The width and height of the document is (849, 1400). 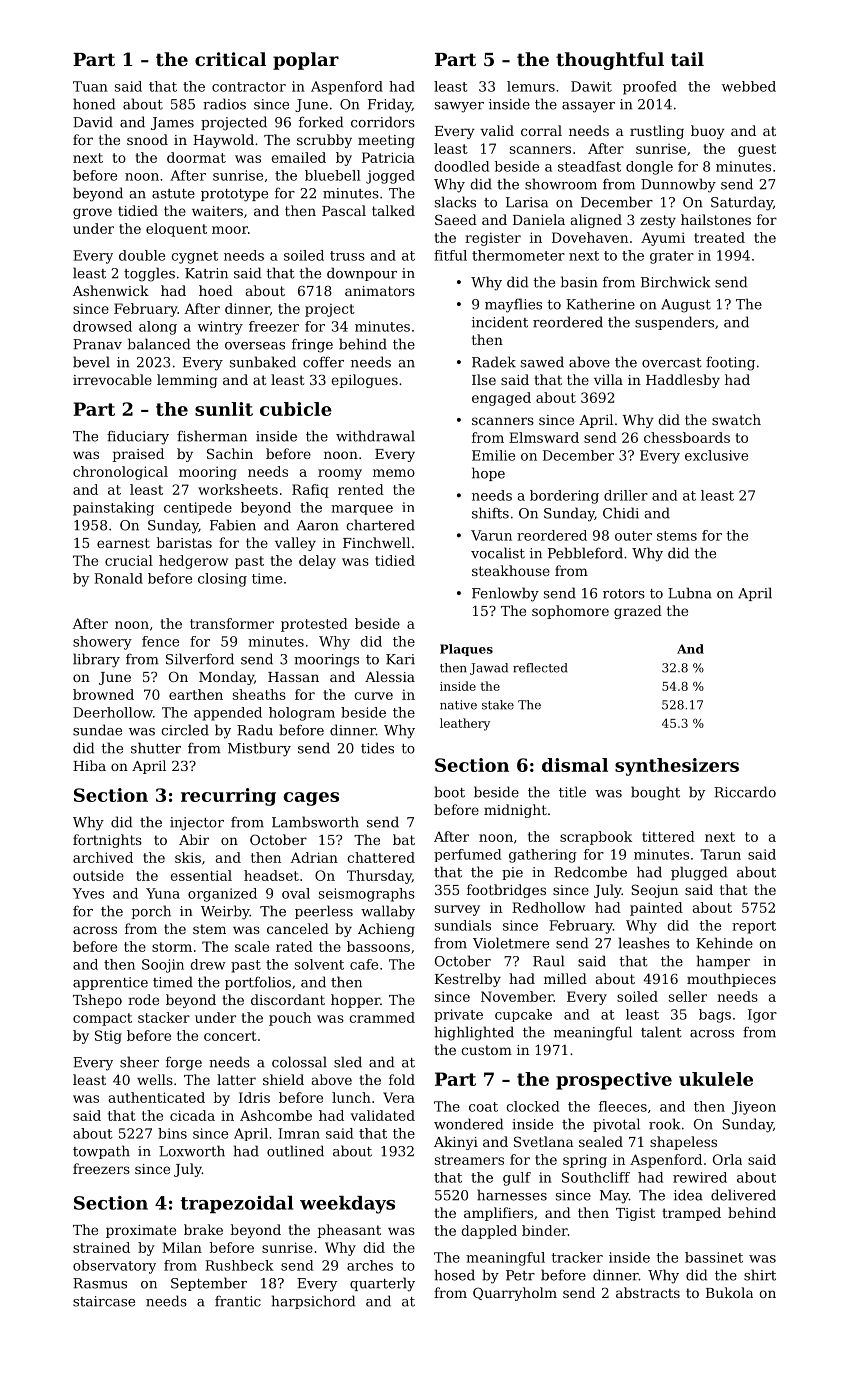 I want to click on native, so click(x=458, y=705).
